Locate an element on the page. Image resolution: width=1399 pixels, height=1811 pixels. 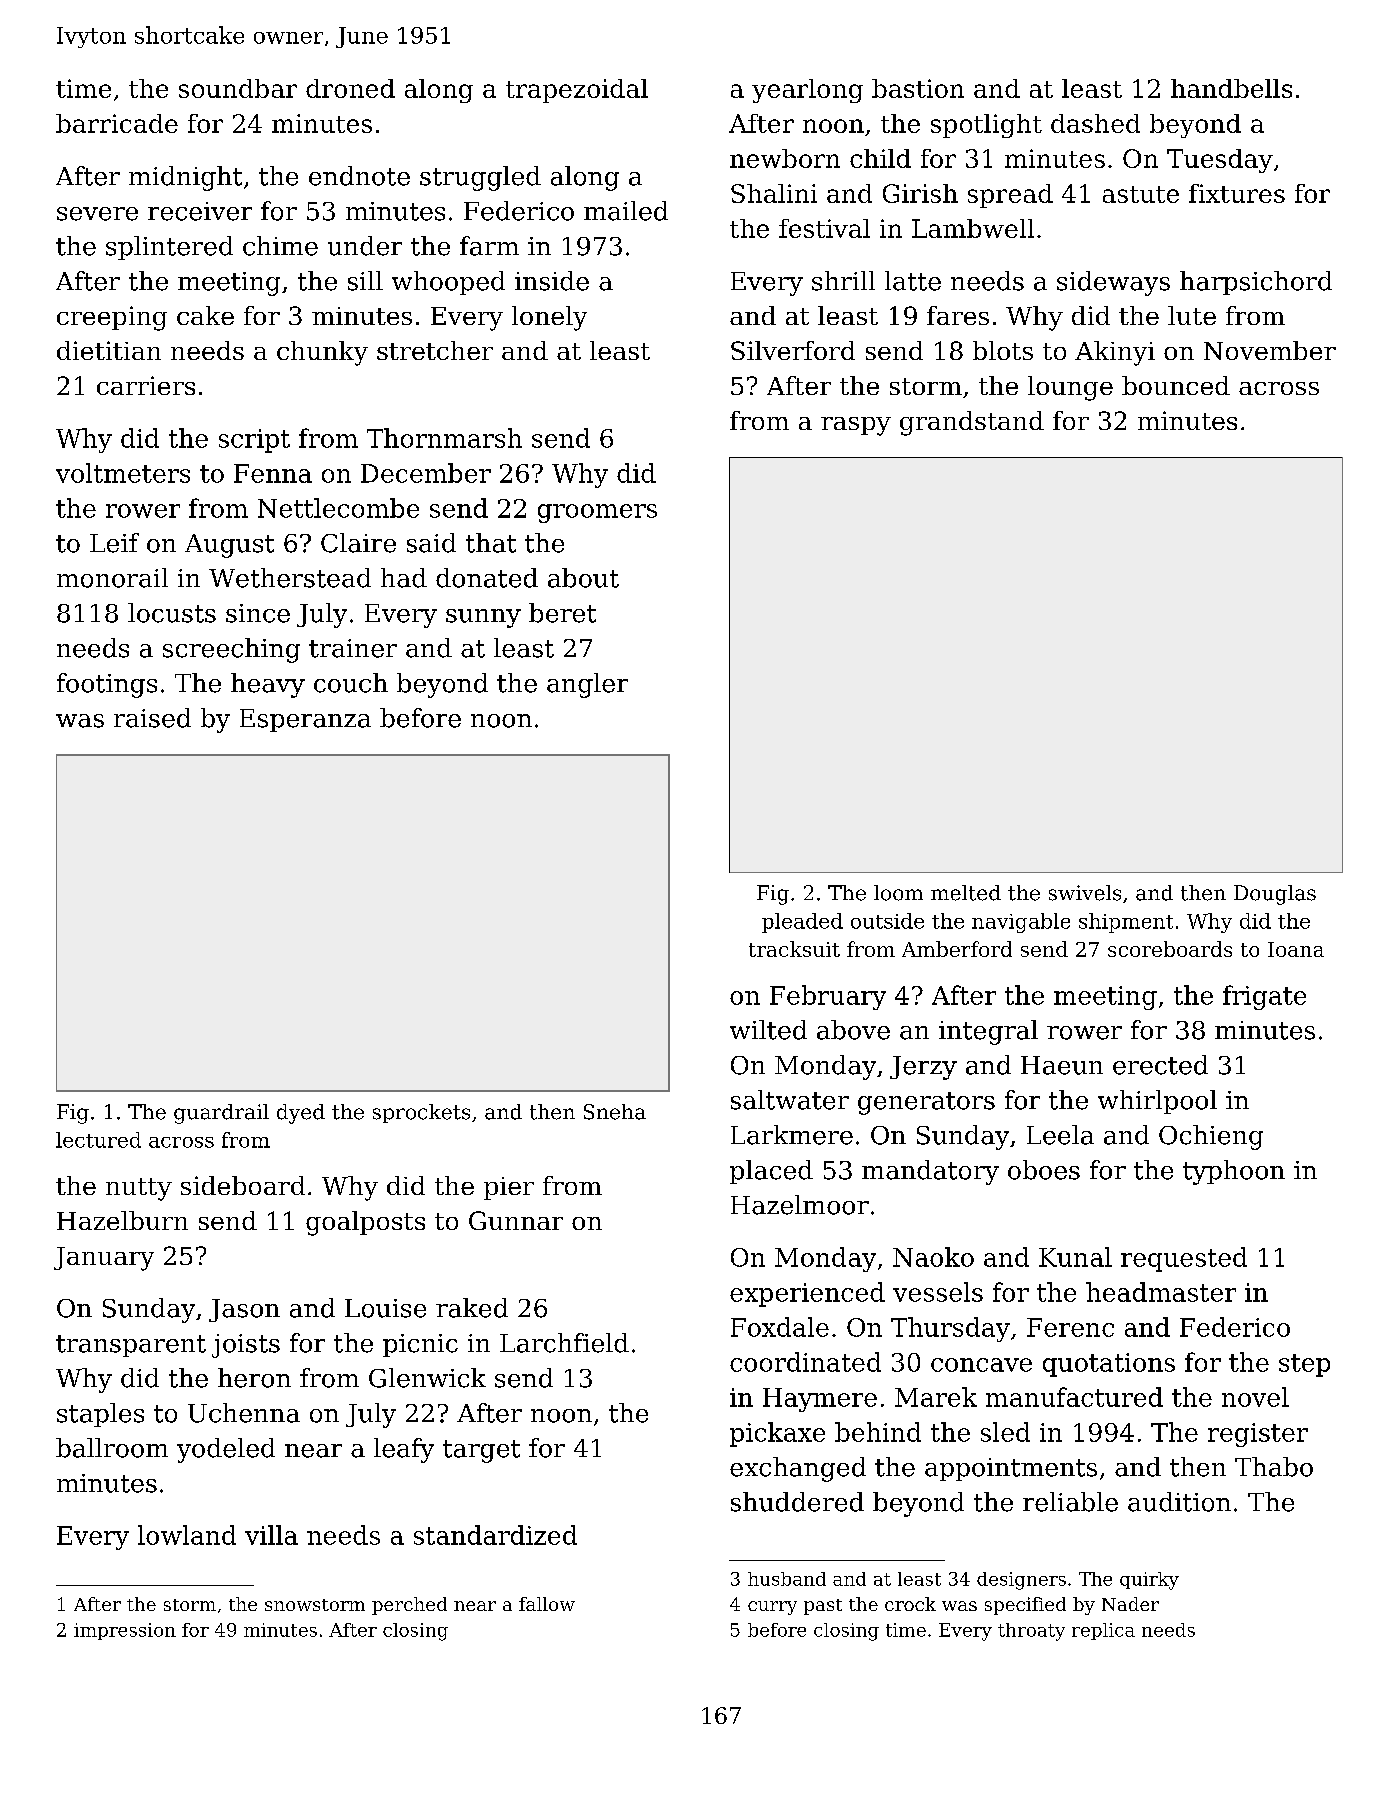
Sneha is located at coordinates (615, 1112).
